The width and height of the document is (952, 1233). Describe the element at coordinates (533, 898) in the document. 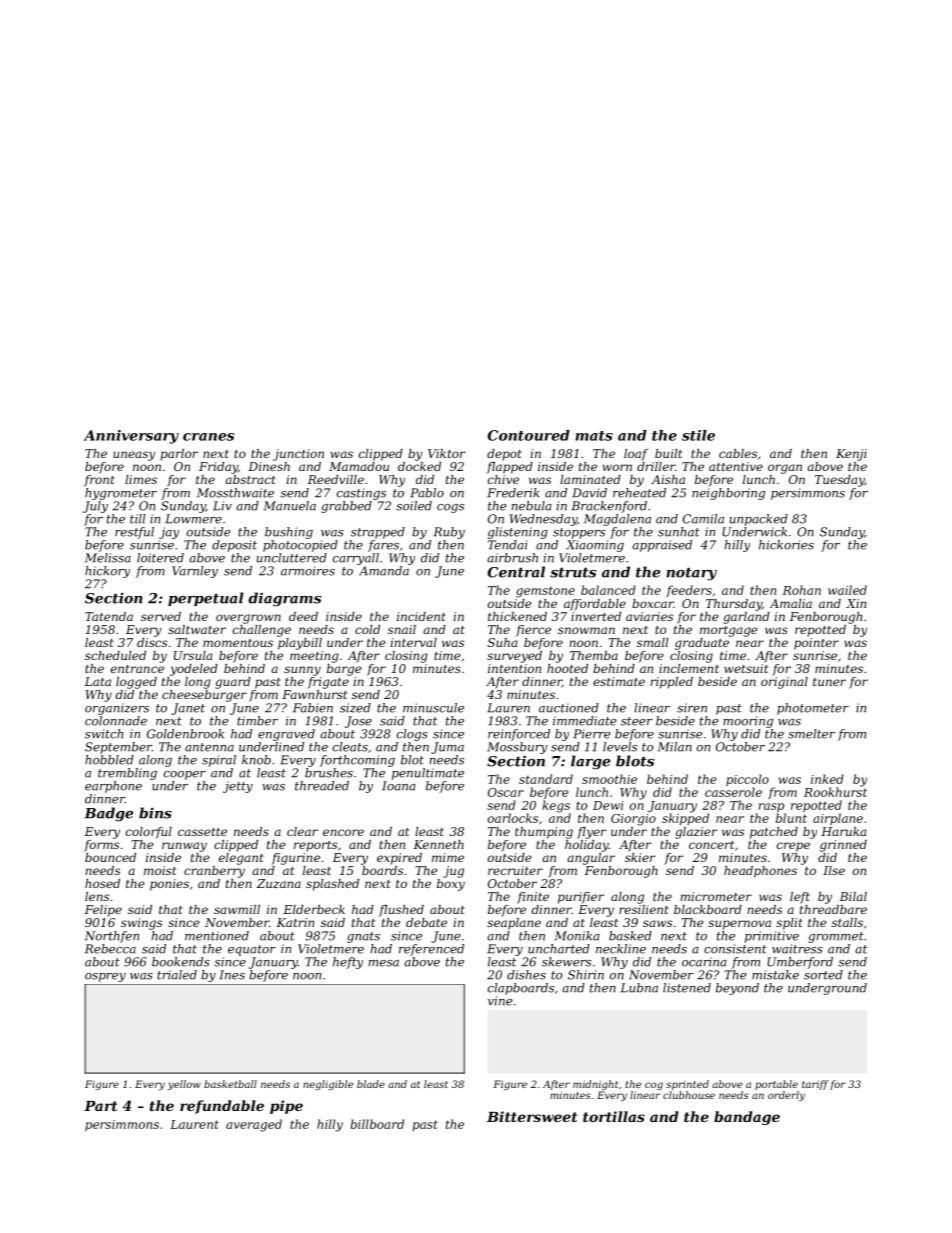

I see `finite` at that location.
